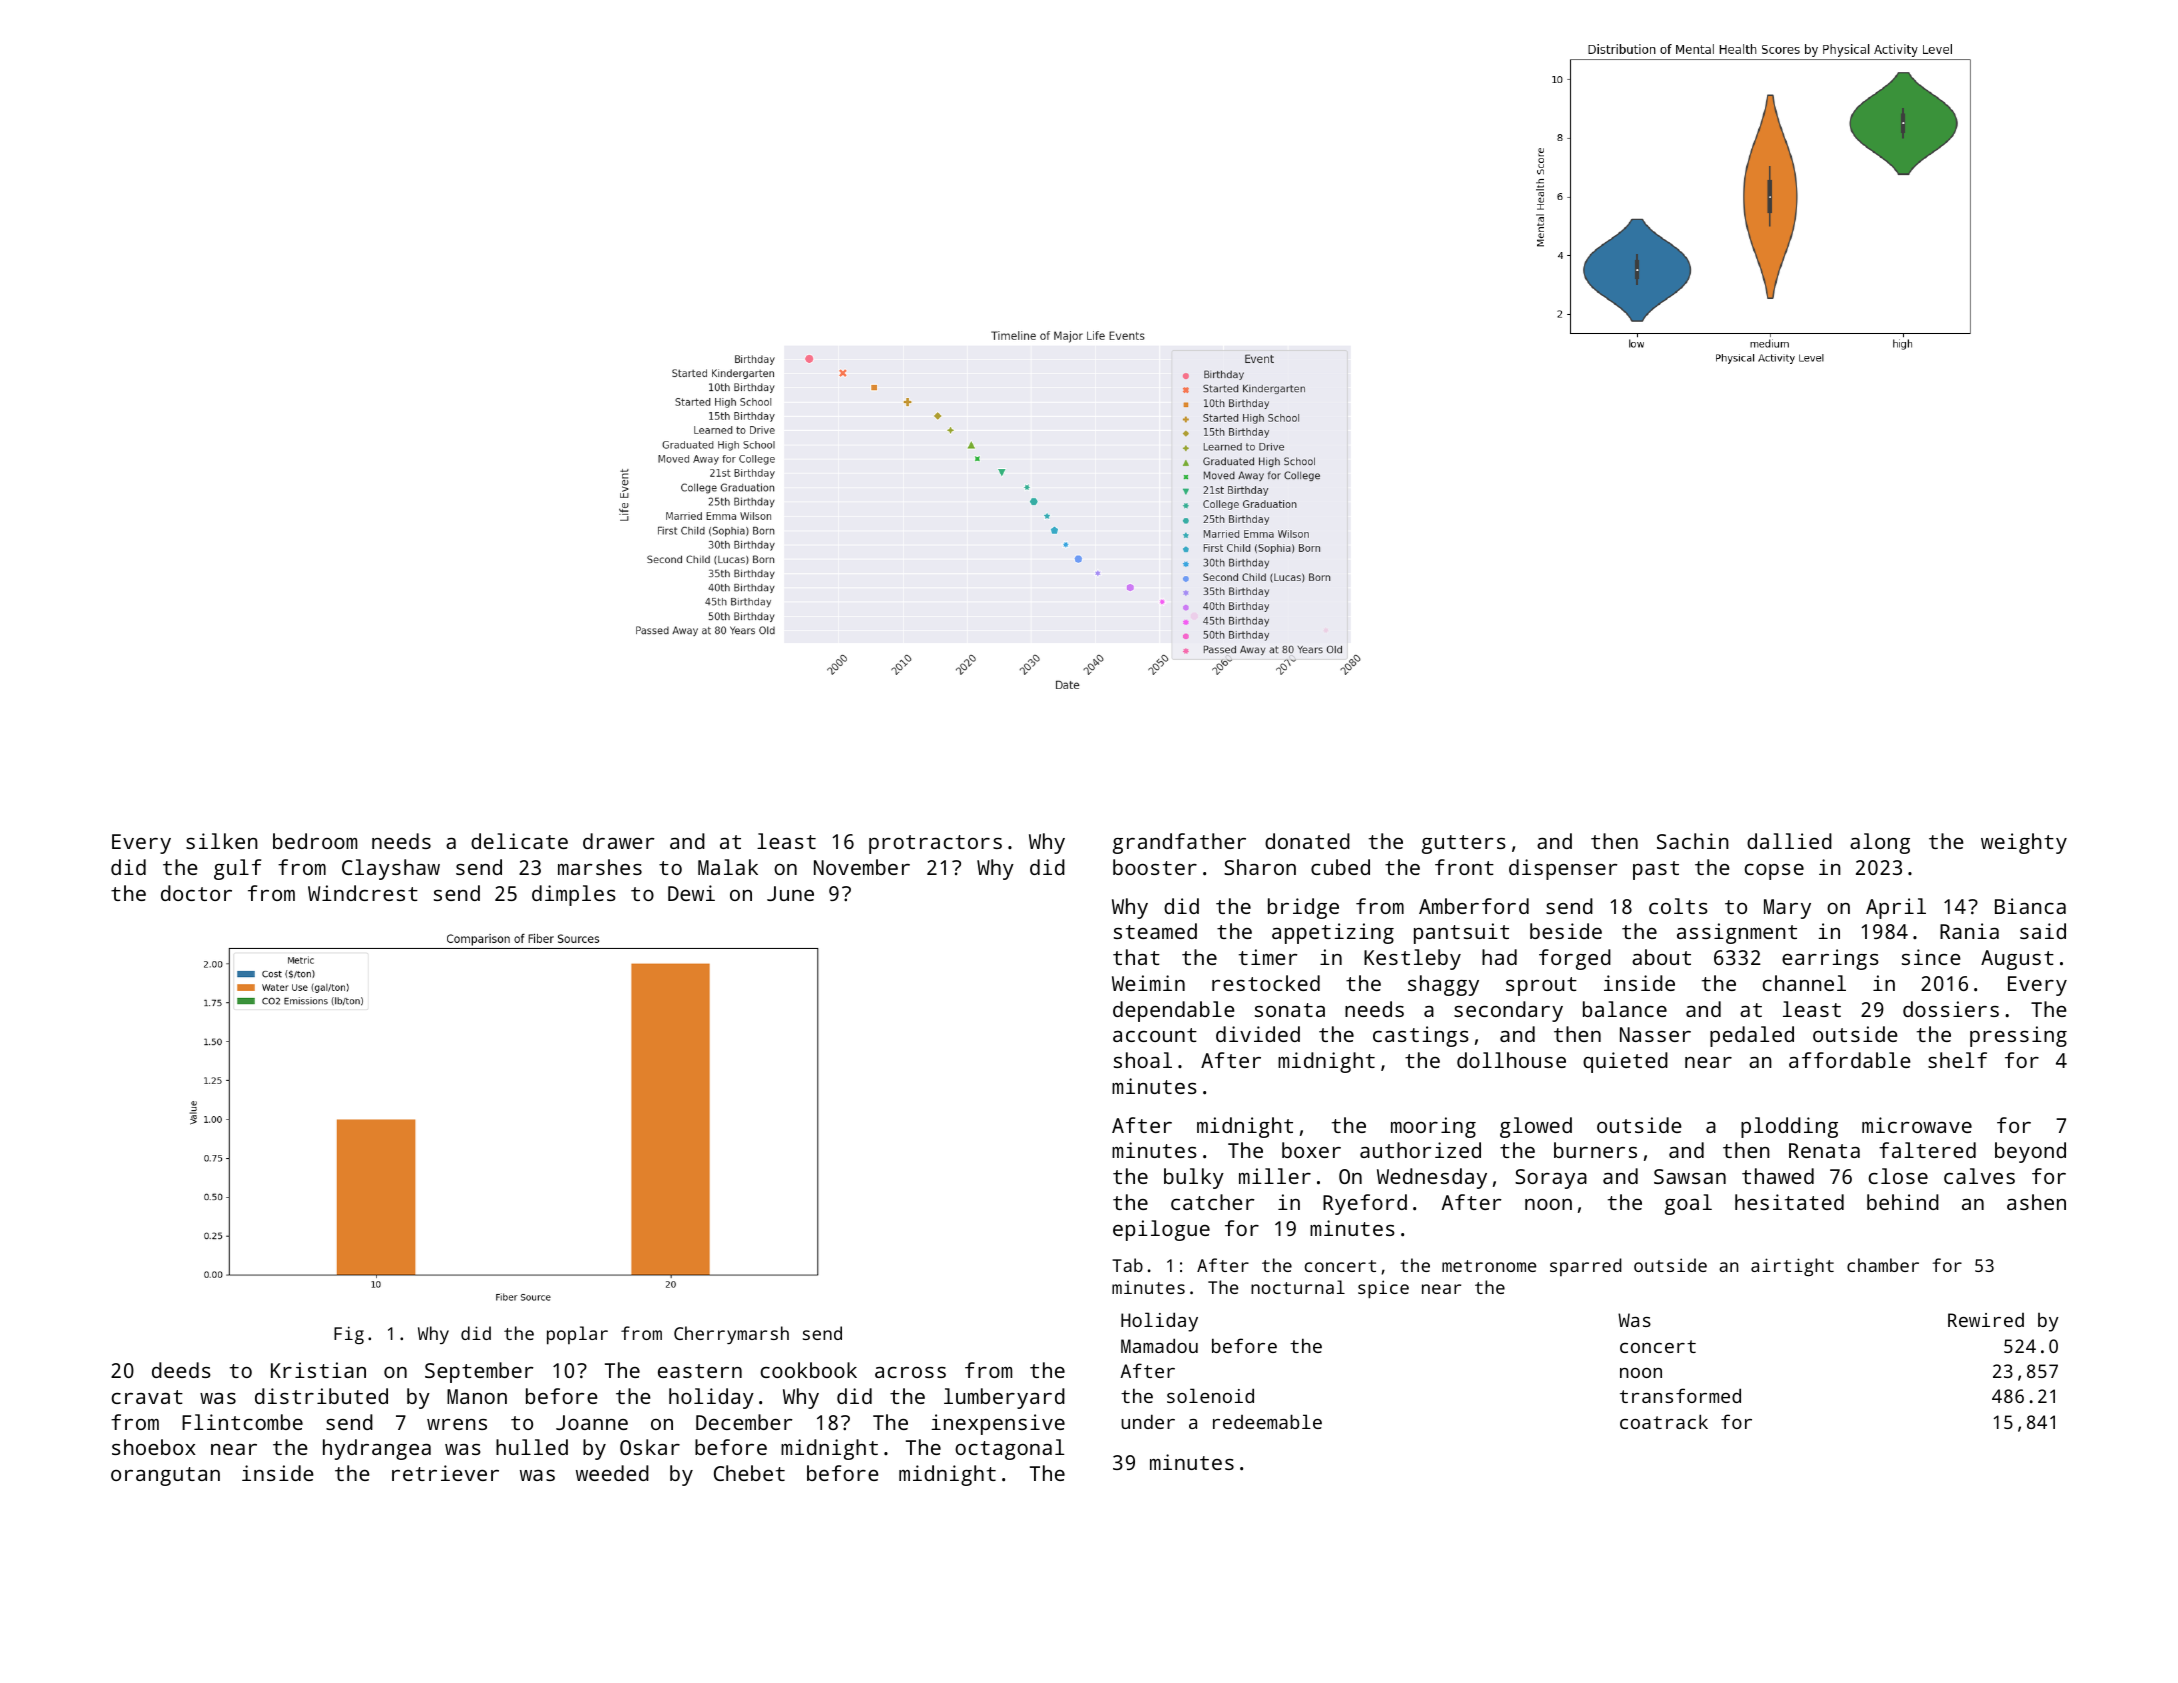  I want to click on octagonal, so click(1009, 1449).
